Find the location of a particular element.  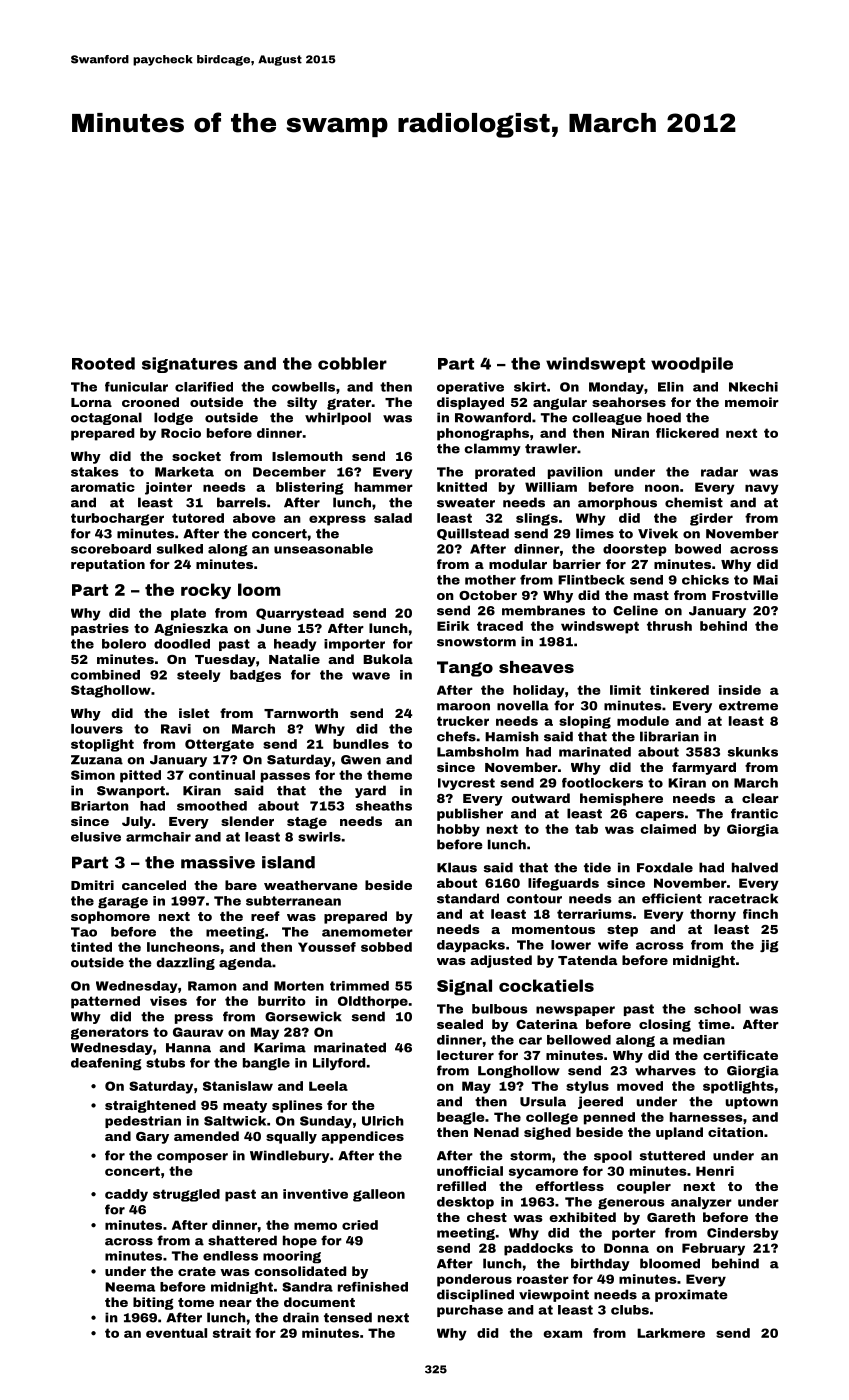

December is located at coordinates (289, 472).
